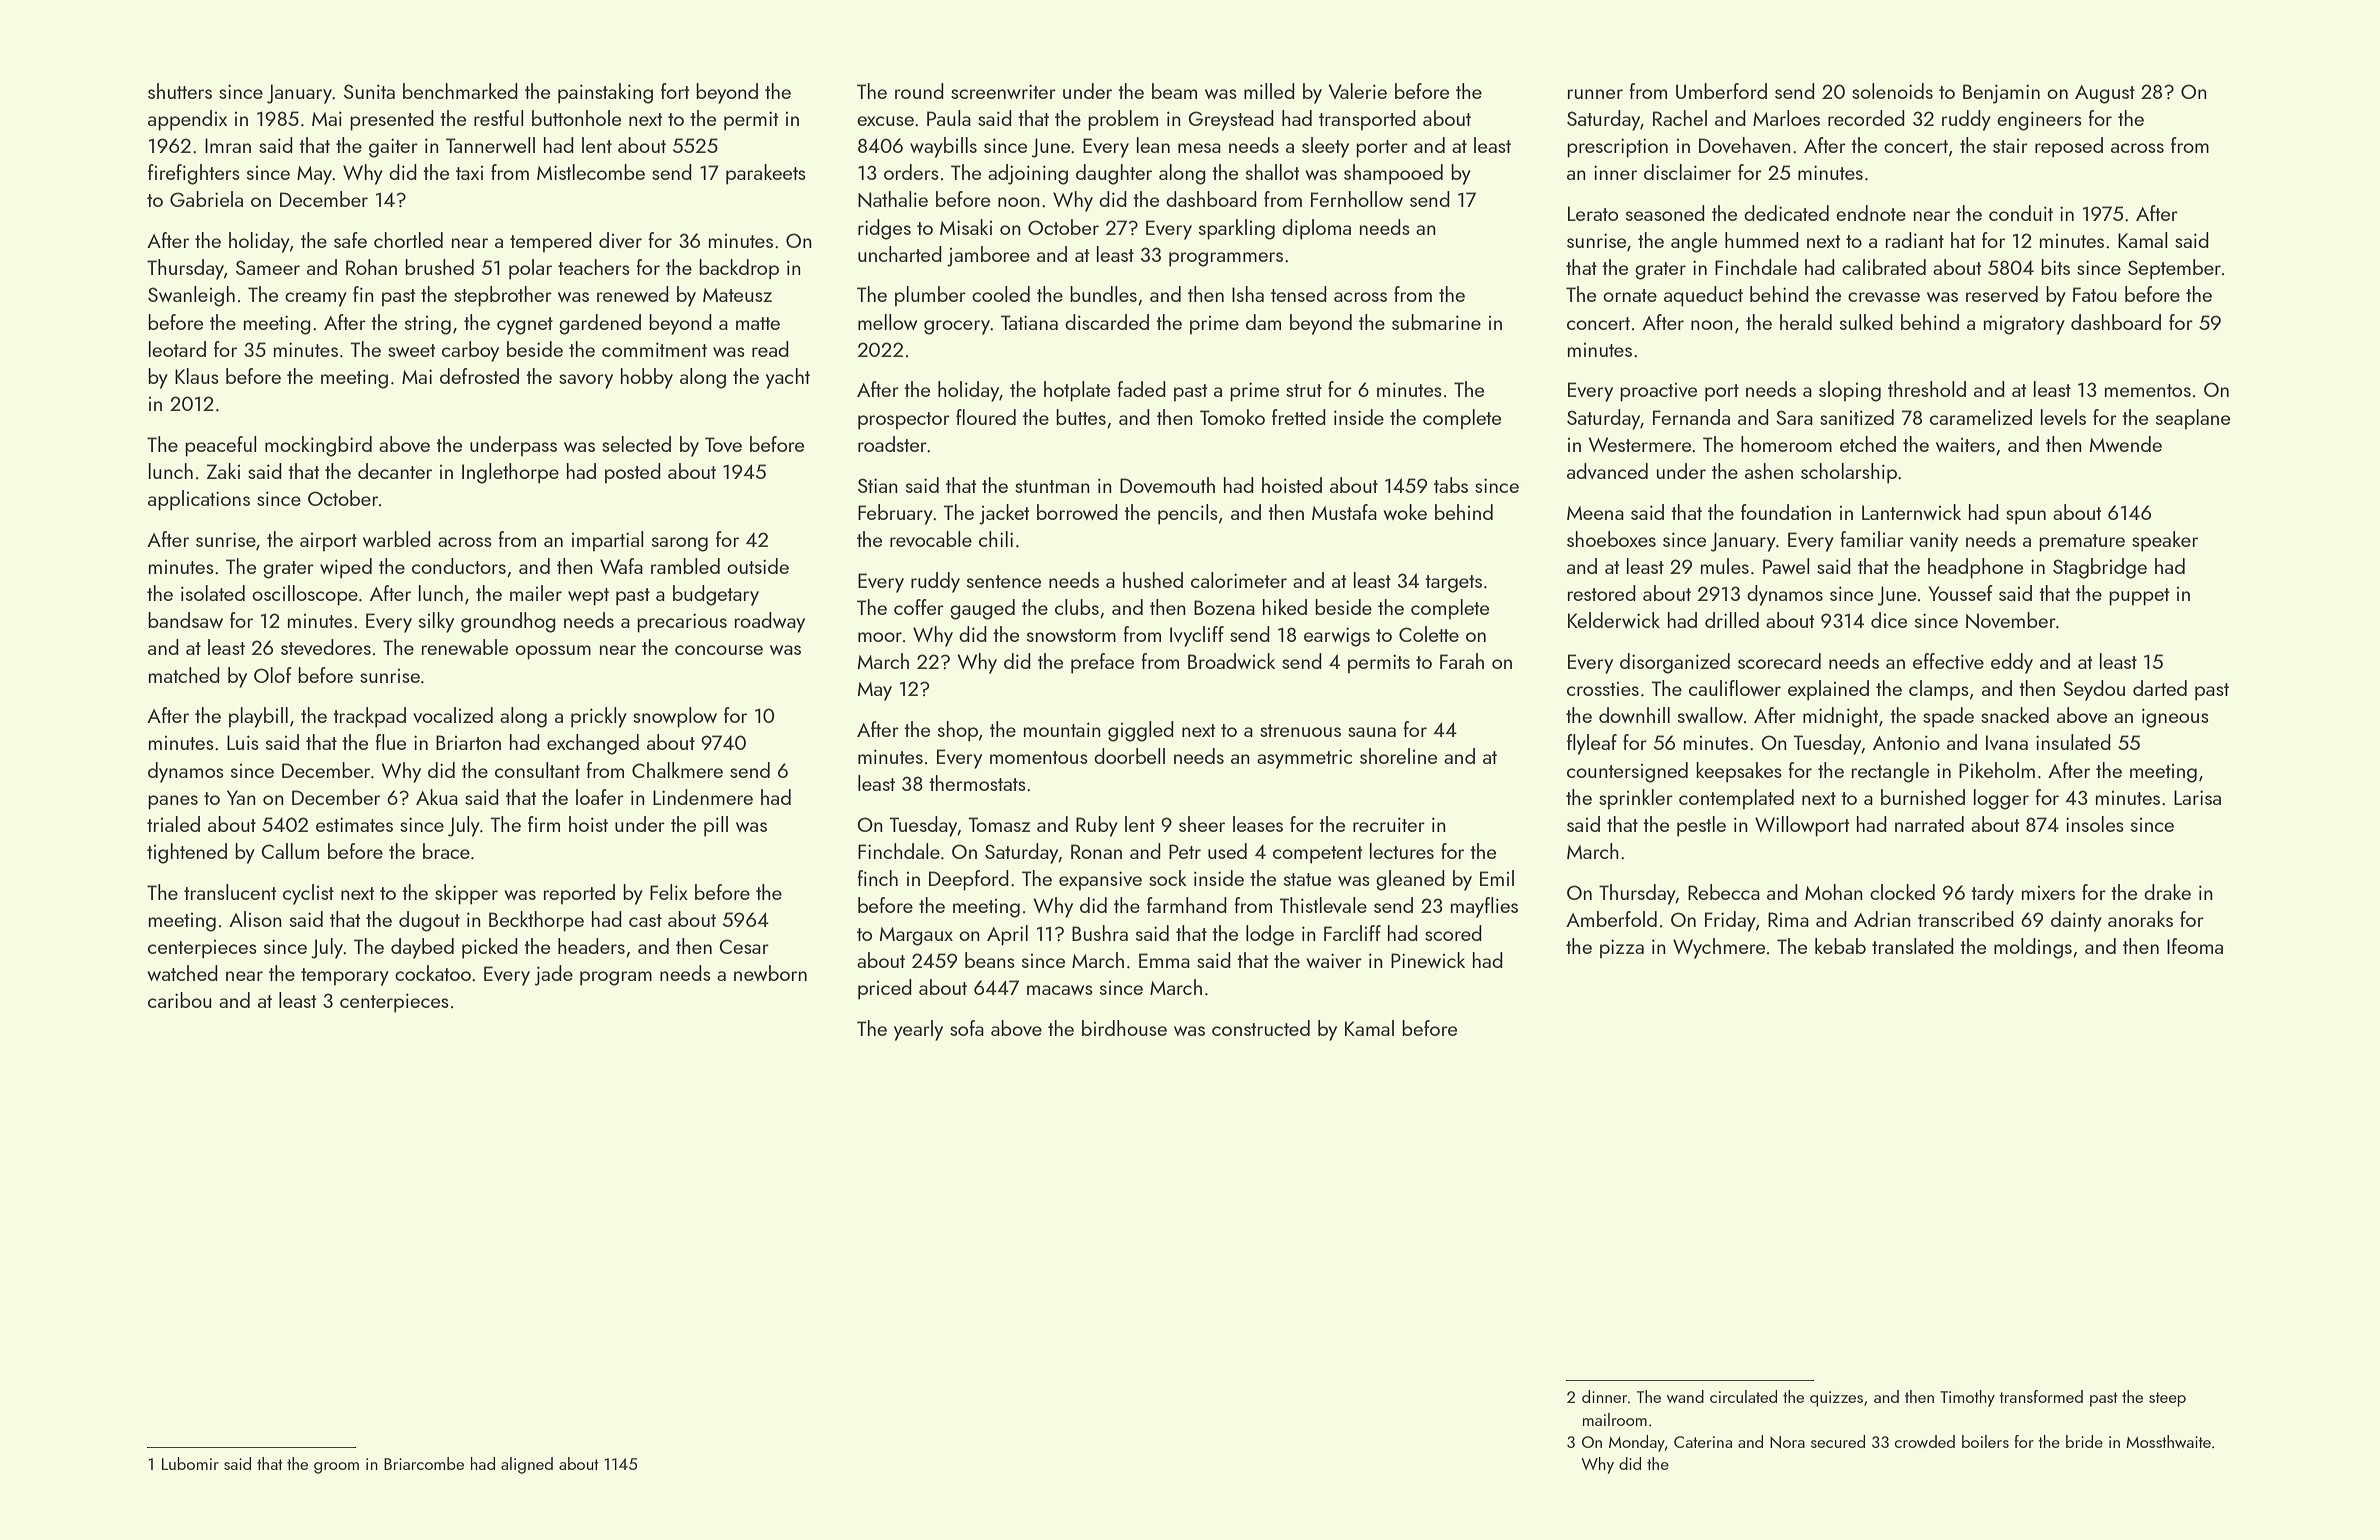 The image size is (2380, 1540). What do you see at coordinates (190, 1463) in the screenshot?
I see `Lubomir` at bounding box center [190, 1463].
